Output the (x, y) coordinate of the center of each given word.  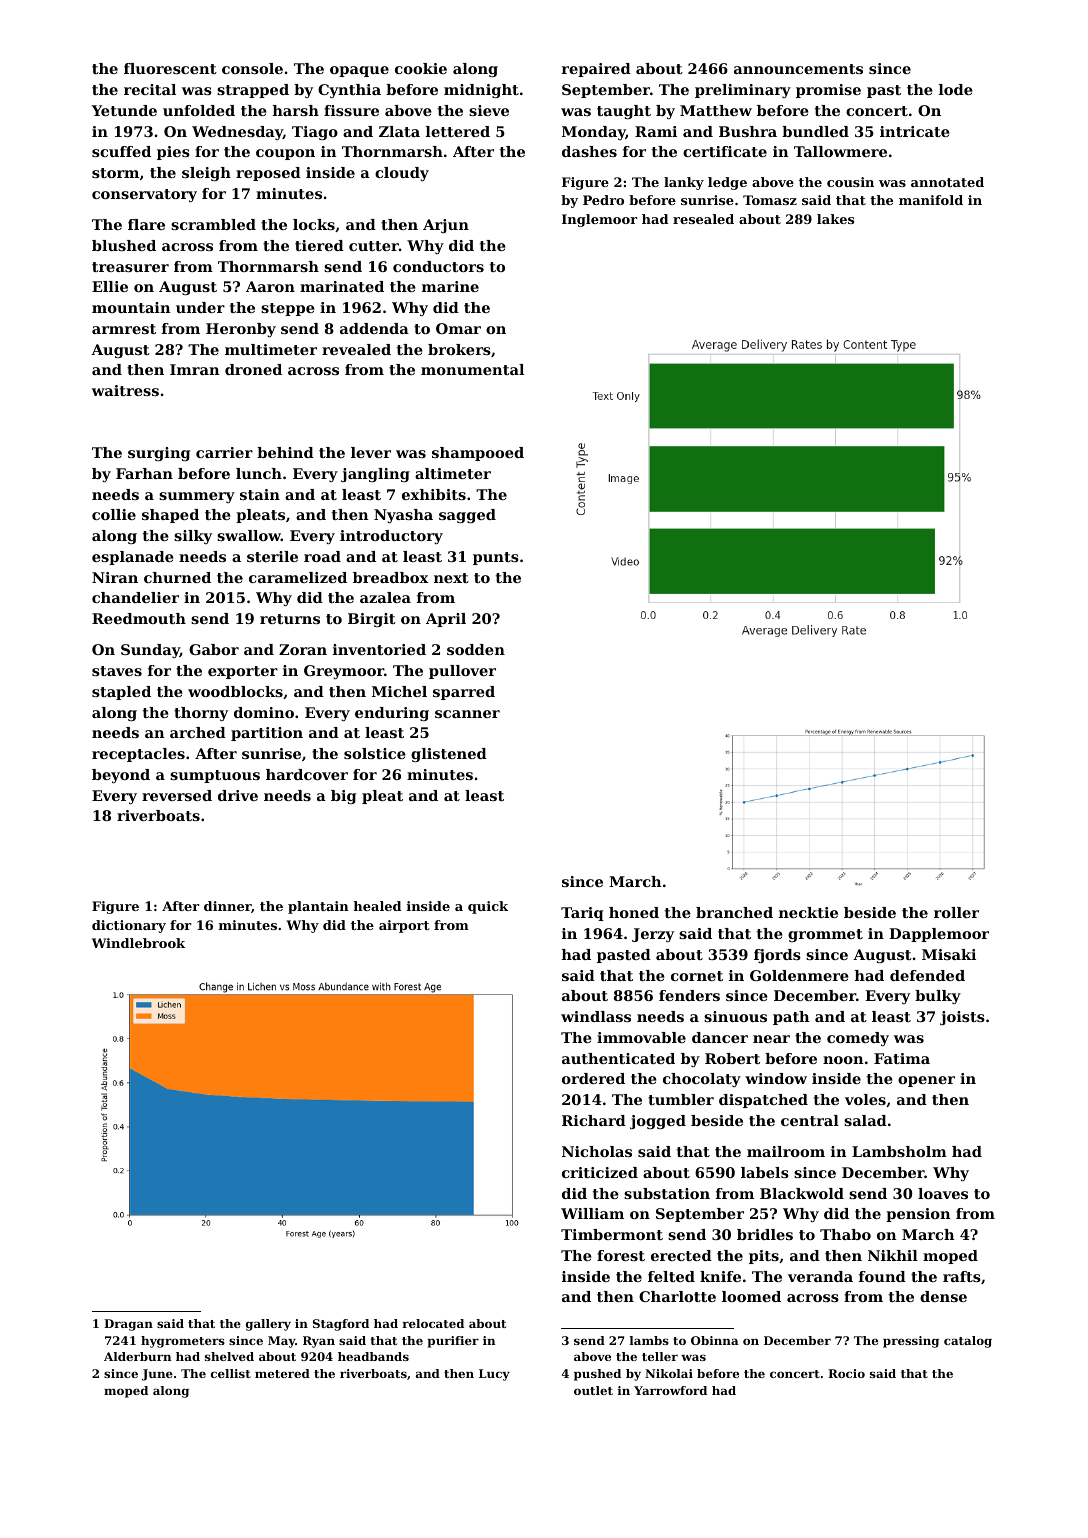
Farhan (144, 473)
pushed (597, 1375)
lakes (835, 219)
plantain (318, 907)
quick (488, 907)
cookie (421, 68)
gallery (268, 1325)
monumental (472, 369)
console (252, 68)
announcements (798, 69)
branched (734, 912)
